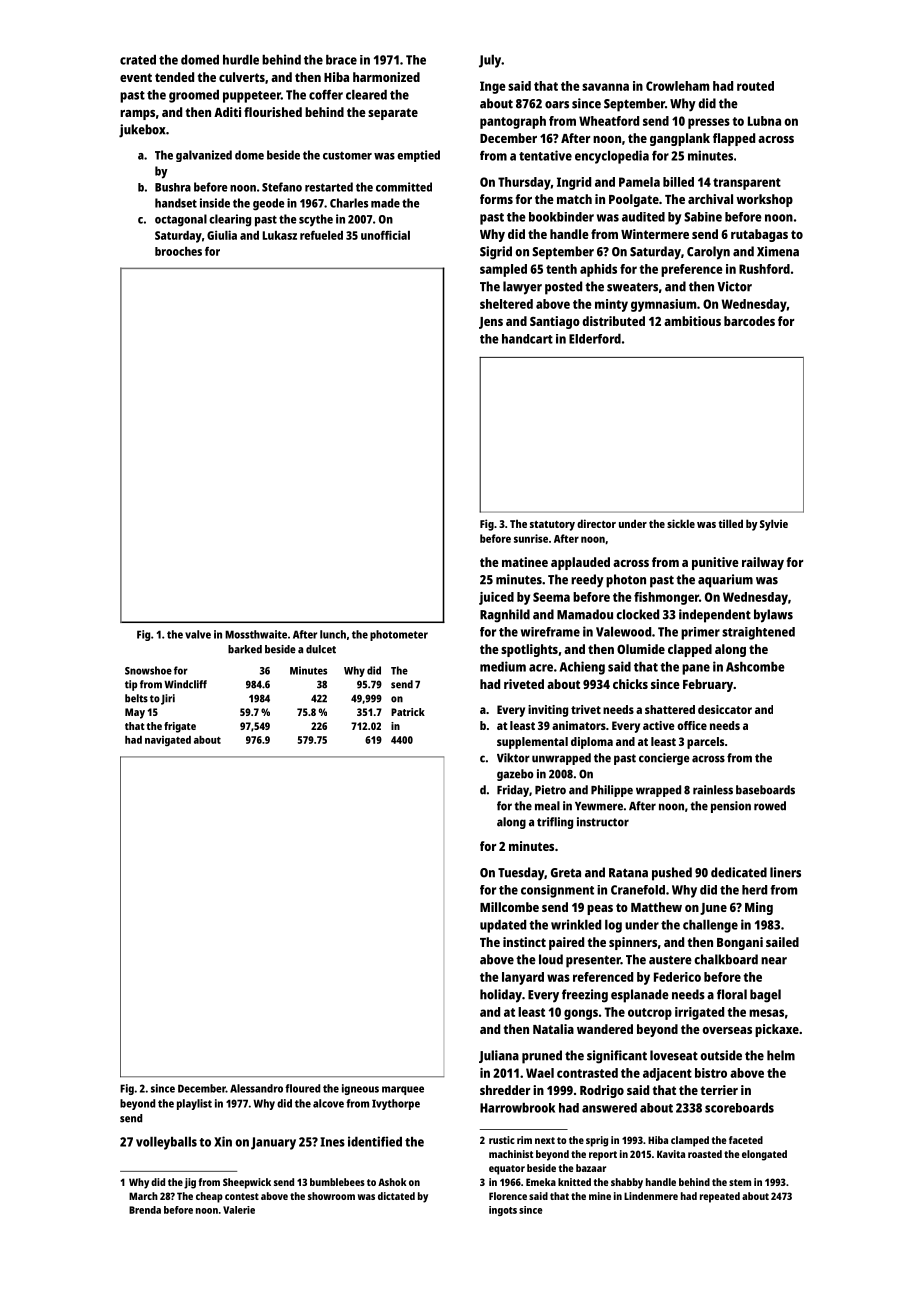 This screenshot has width=924, height=1308. Describe the element at coordinates (341, 60) in the screenshot. I see `brace` at that location.
